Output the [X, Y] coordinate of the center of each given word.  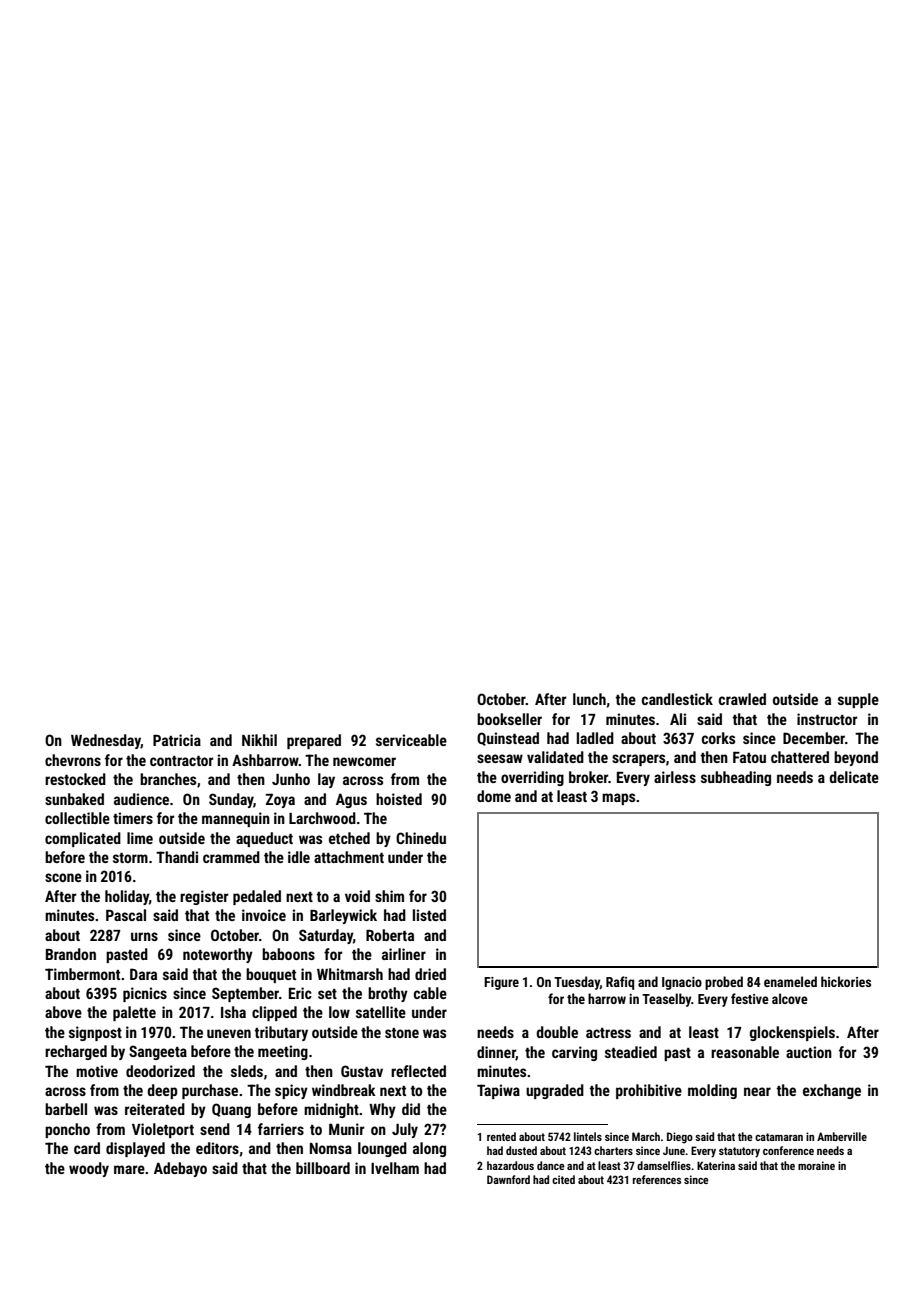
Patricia [177, 740]
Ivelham [395, 1168]
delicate [854, 777]
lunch [589, 699]
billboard [323, 1168]
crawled [742, 699]
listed [429, 915]
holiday [127, 897]
